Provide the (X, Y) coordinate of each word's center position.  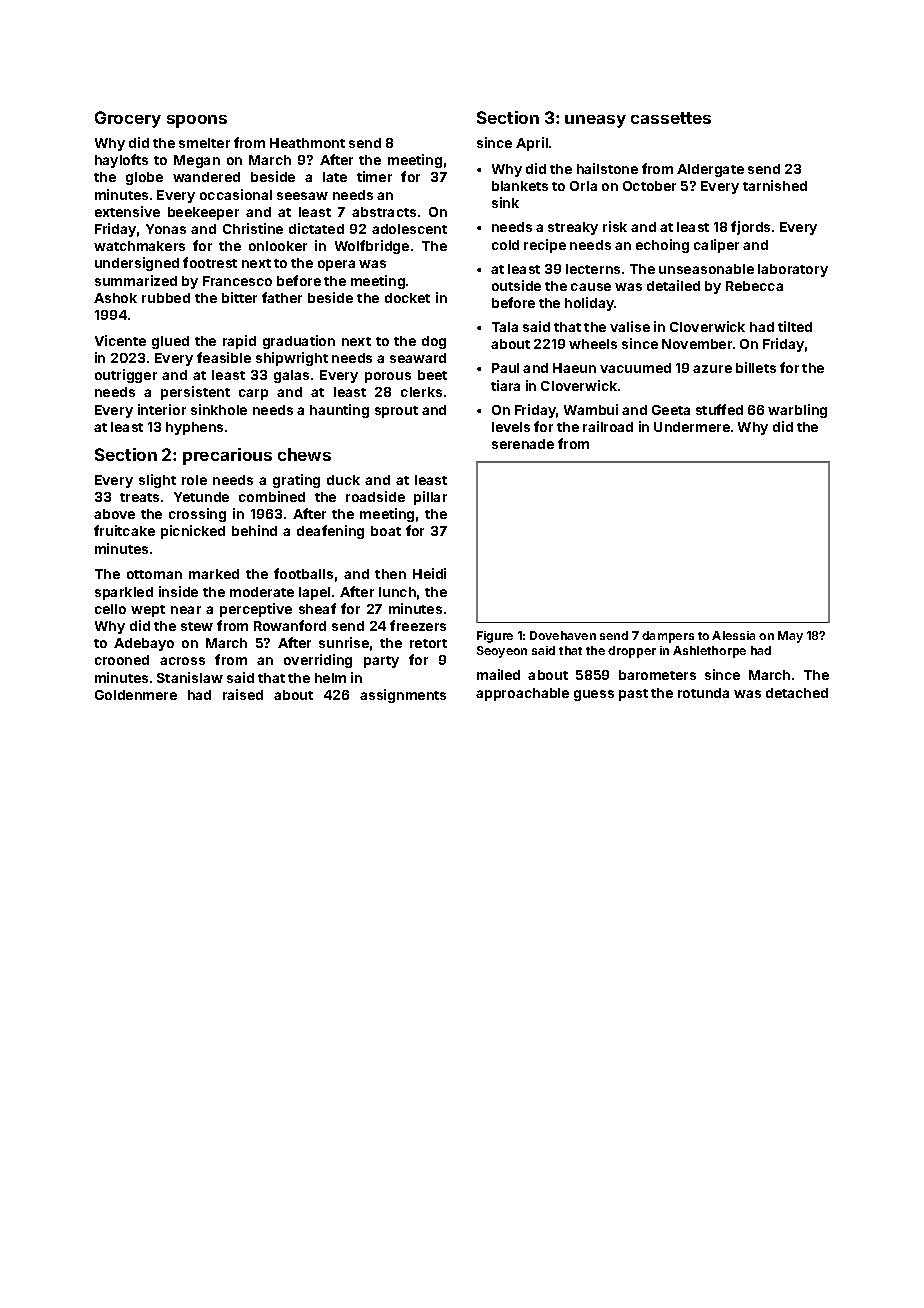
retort (428, 643)
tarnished (775, 185)
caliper (716, 246)
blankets (520, 186)
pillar (430, 498)
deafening (330, 532)
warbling (797, 411)
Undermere (692, 427)
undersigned (137, 264)
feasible (224, 357)
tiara (505, 385)
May (790, 637)
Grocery (128, 119)
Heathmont (307, 143)
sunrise (344, 642)
